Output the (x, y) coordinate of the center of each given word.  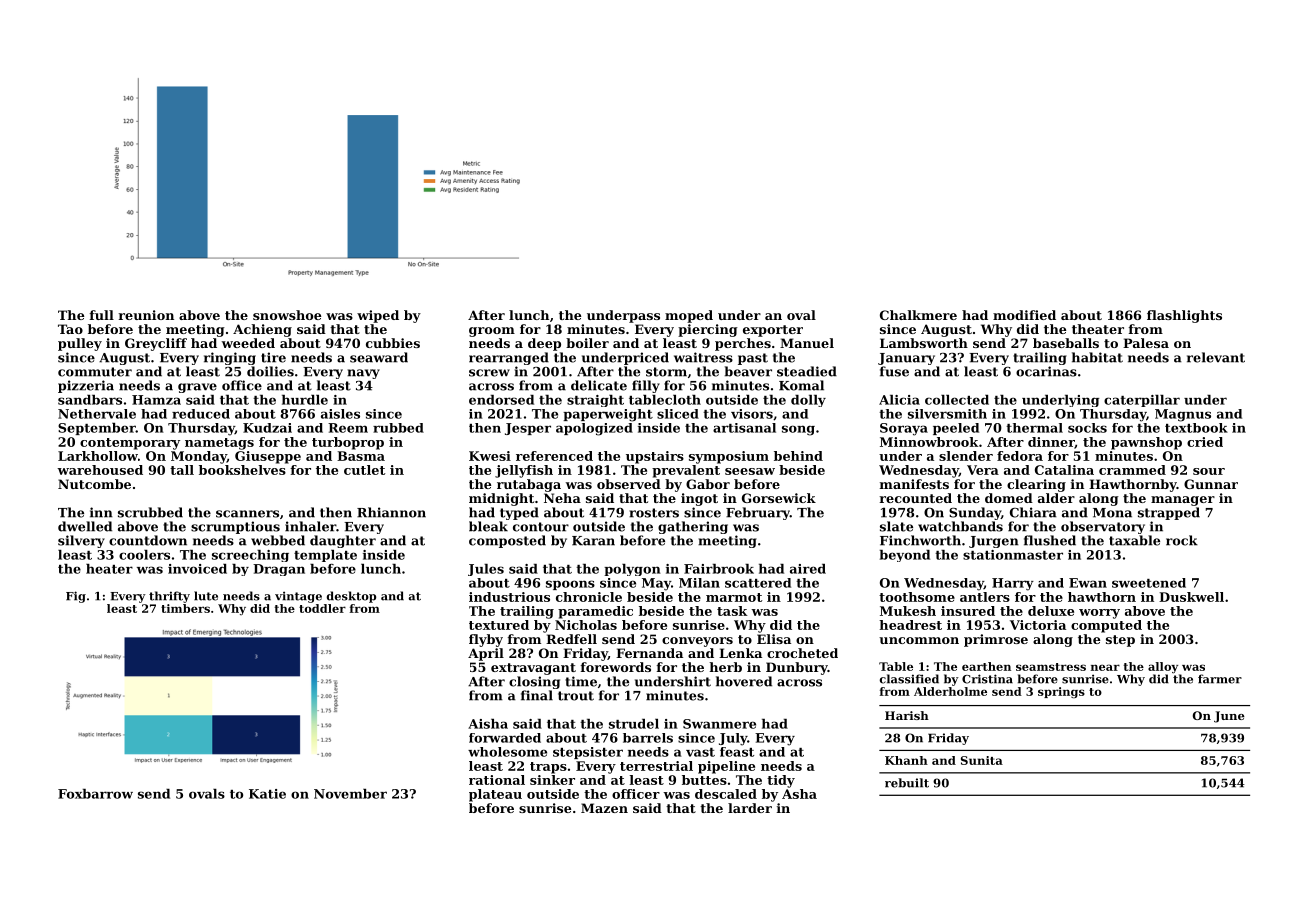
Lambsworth (924, 343)
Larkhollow (98, 456)
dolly (808, 401)
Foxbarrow (95, 794)
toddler (322, 608)
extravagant (533, 669)
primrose (996, 640)
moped (689, 316)
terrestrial (656, 766)
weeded (248, 343)
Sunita (982, 760)
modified (1024, 315)
